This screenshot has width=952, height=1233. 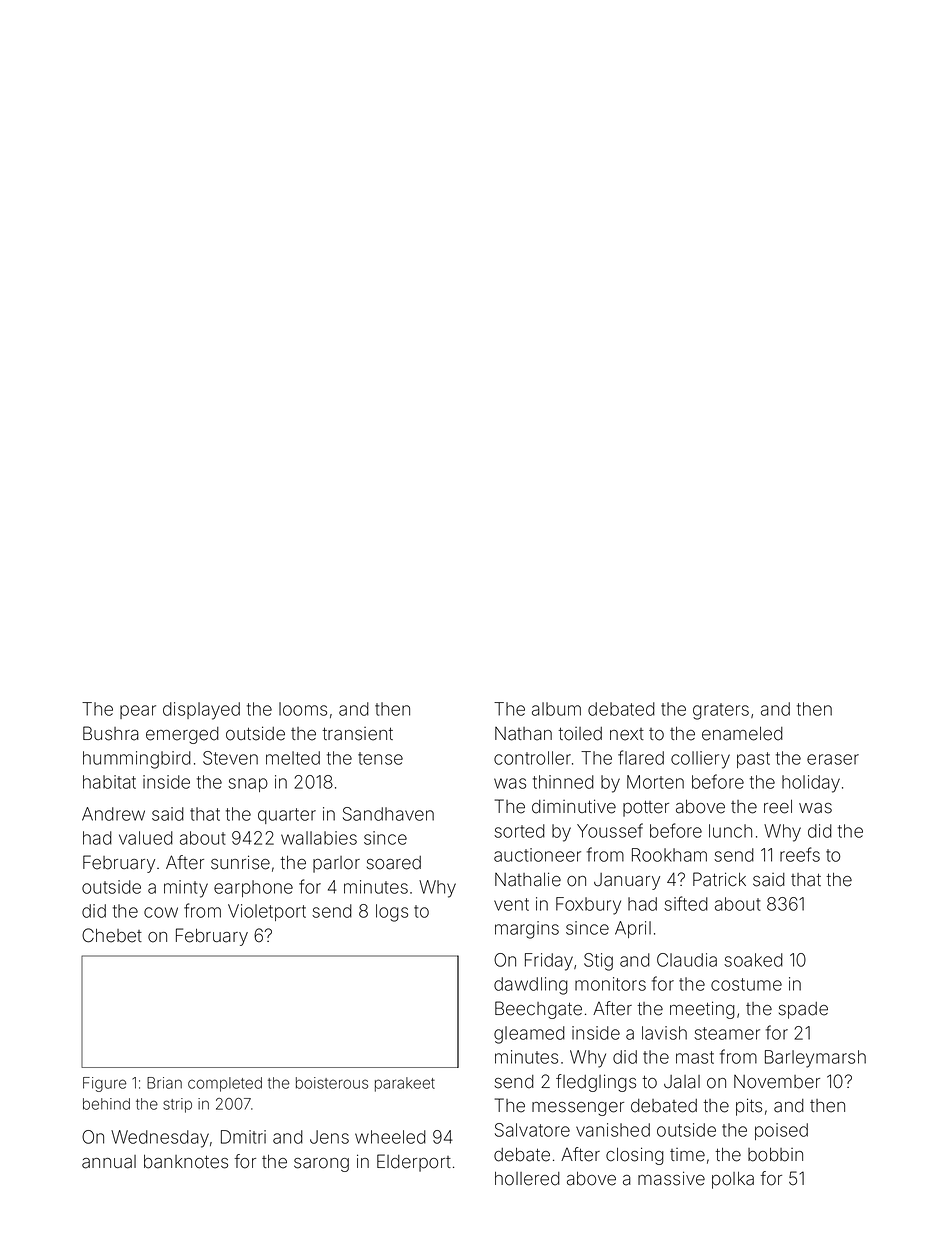 I want to click on banknotes, so click(x=186, y=1162).
